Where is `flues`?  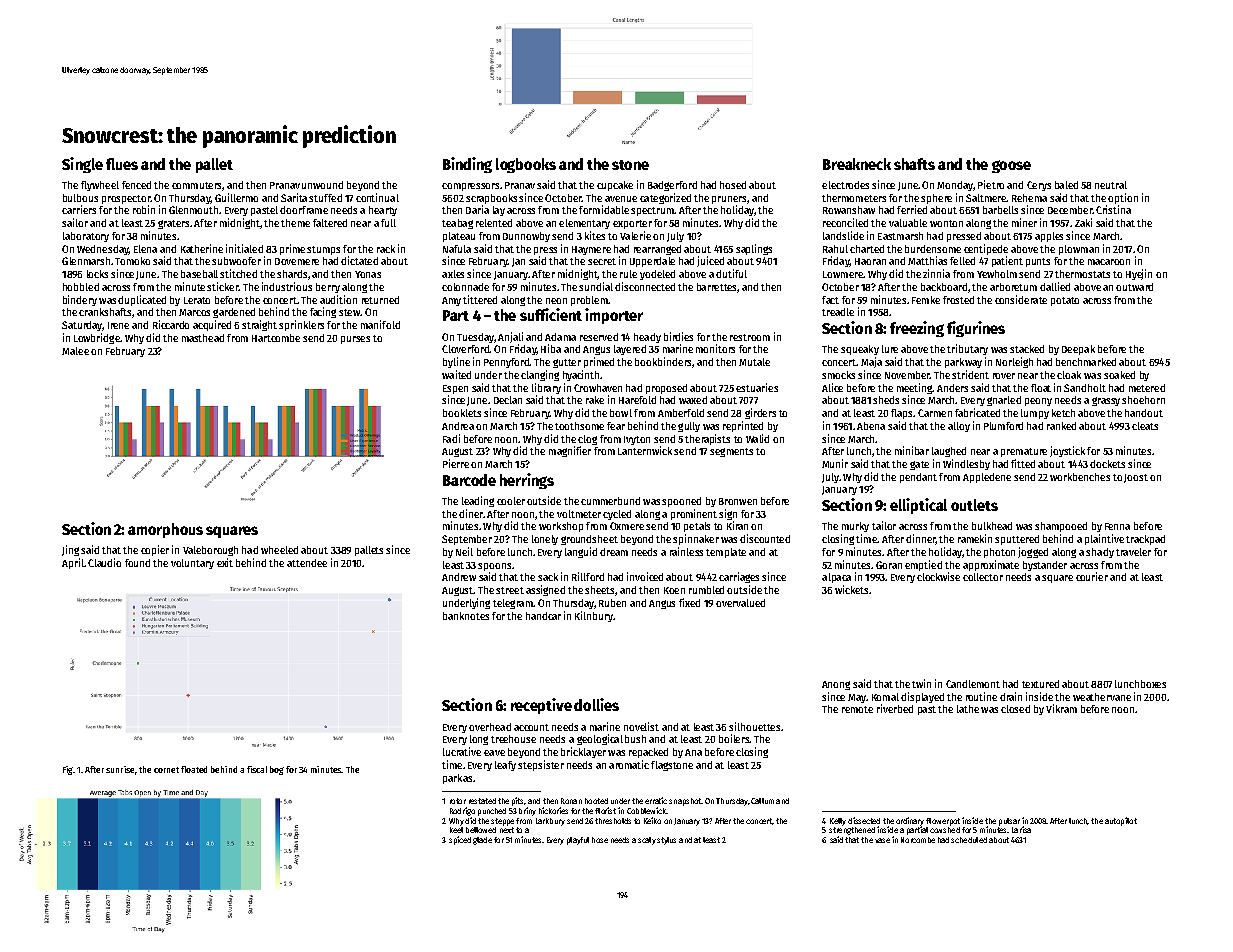 flues is located at coordinates (122, 164).
